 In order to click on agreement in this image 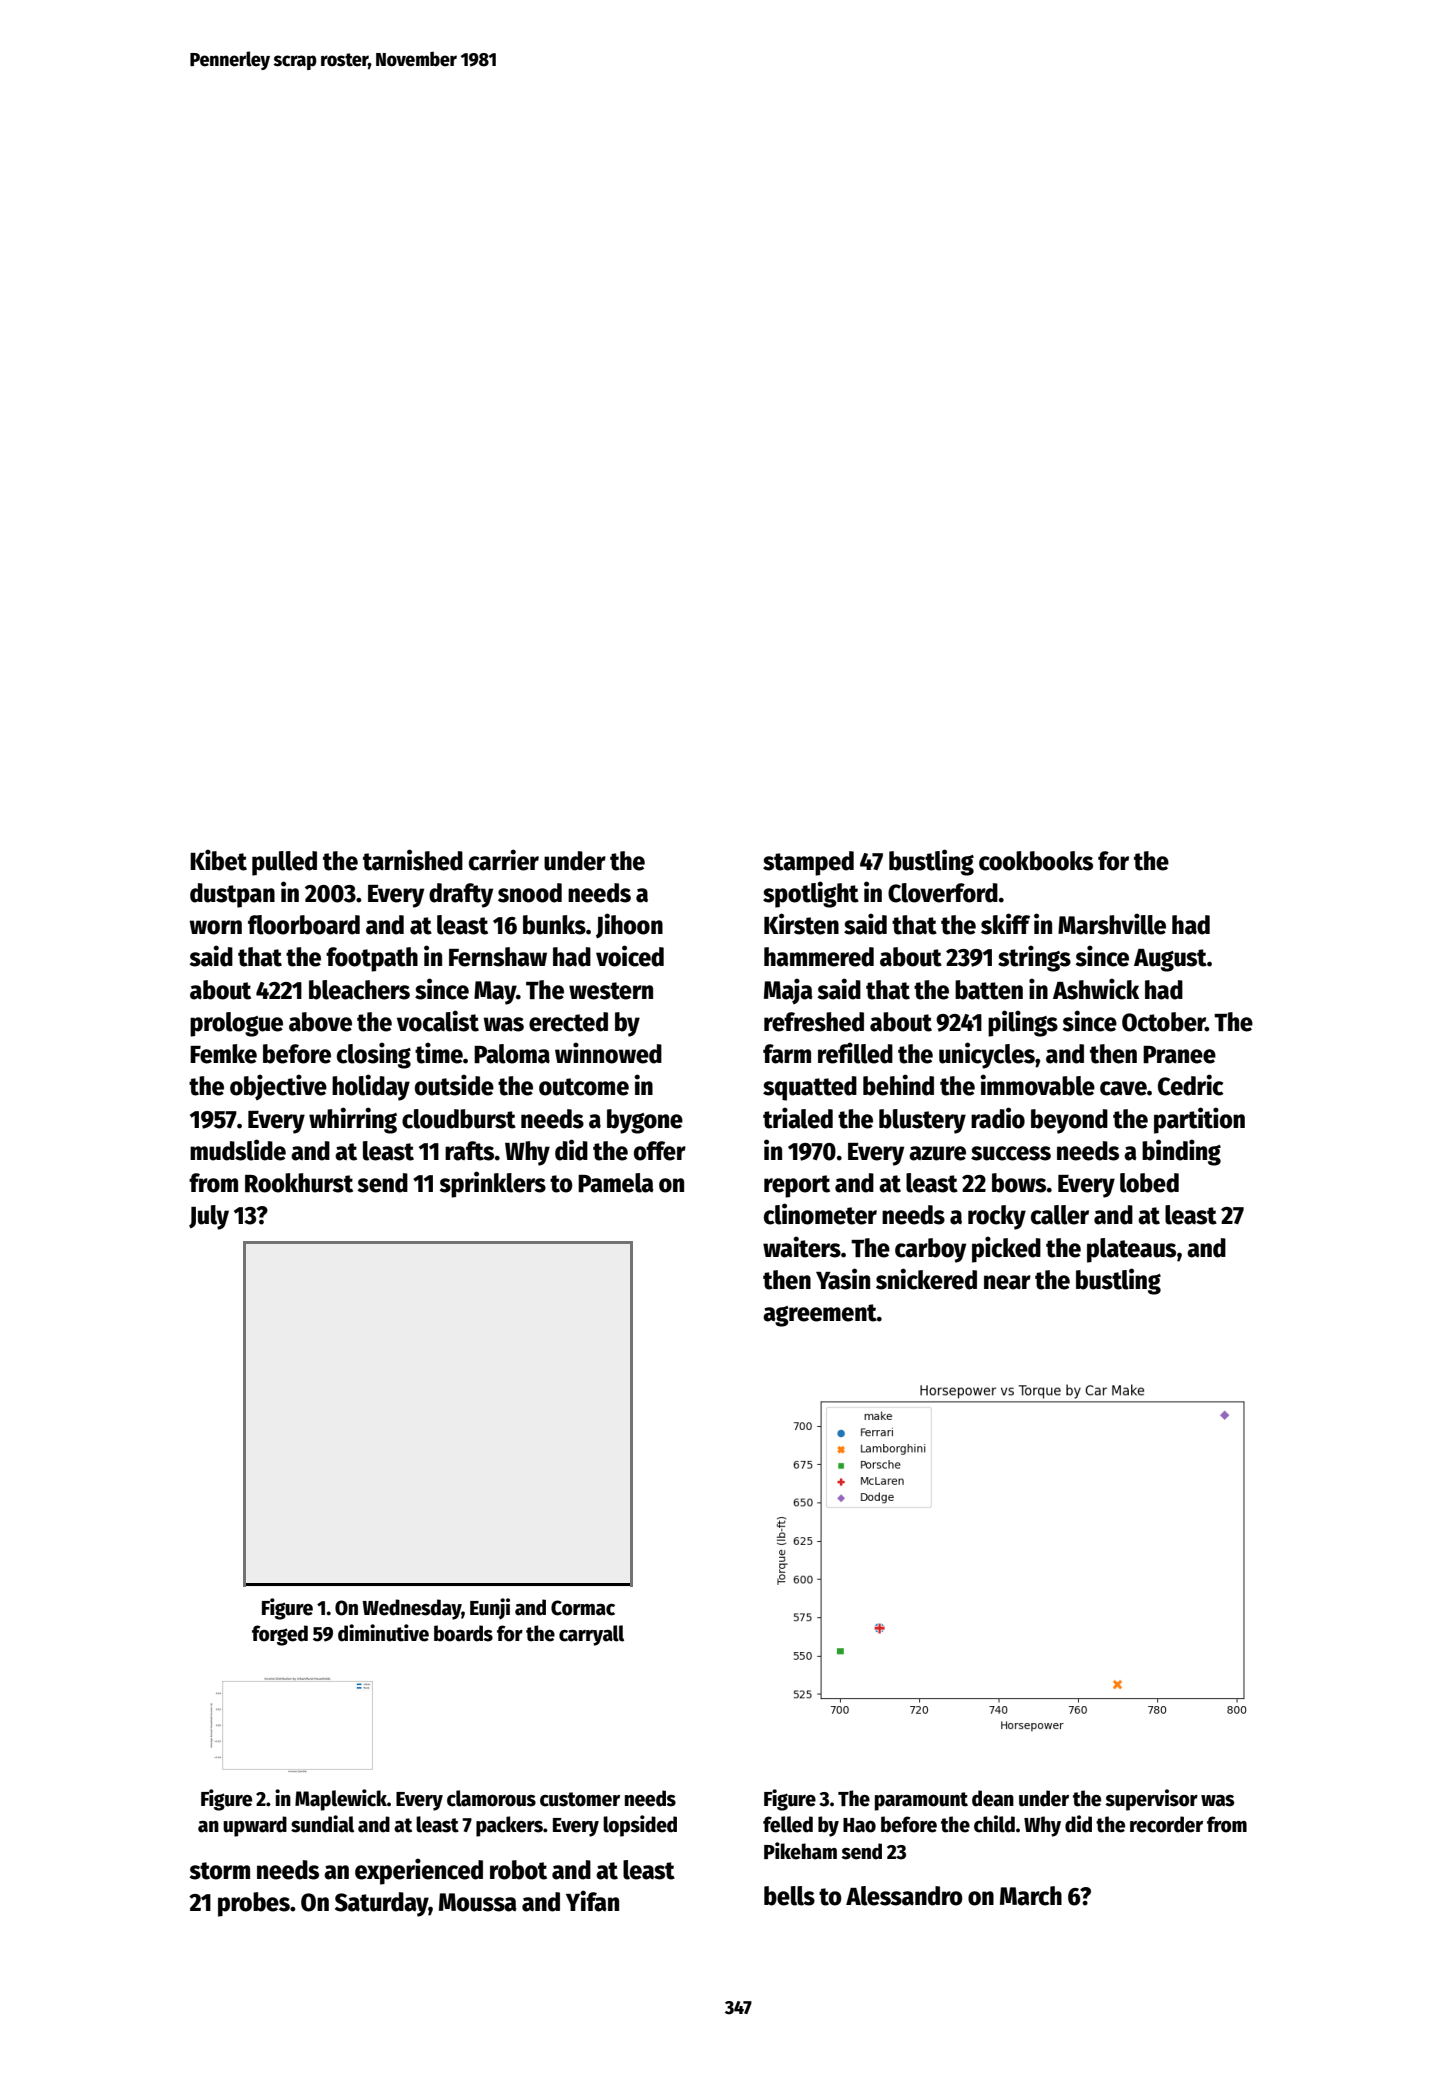, I will do `click(820, 1315)`.
